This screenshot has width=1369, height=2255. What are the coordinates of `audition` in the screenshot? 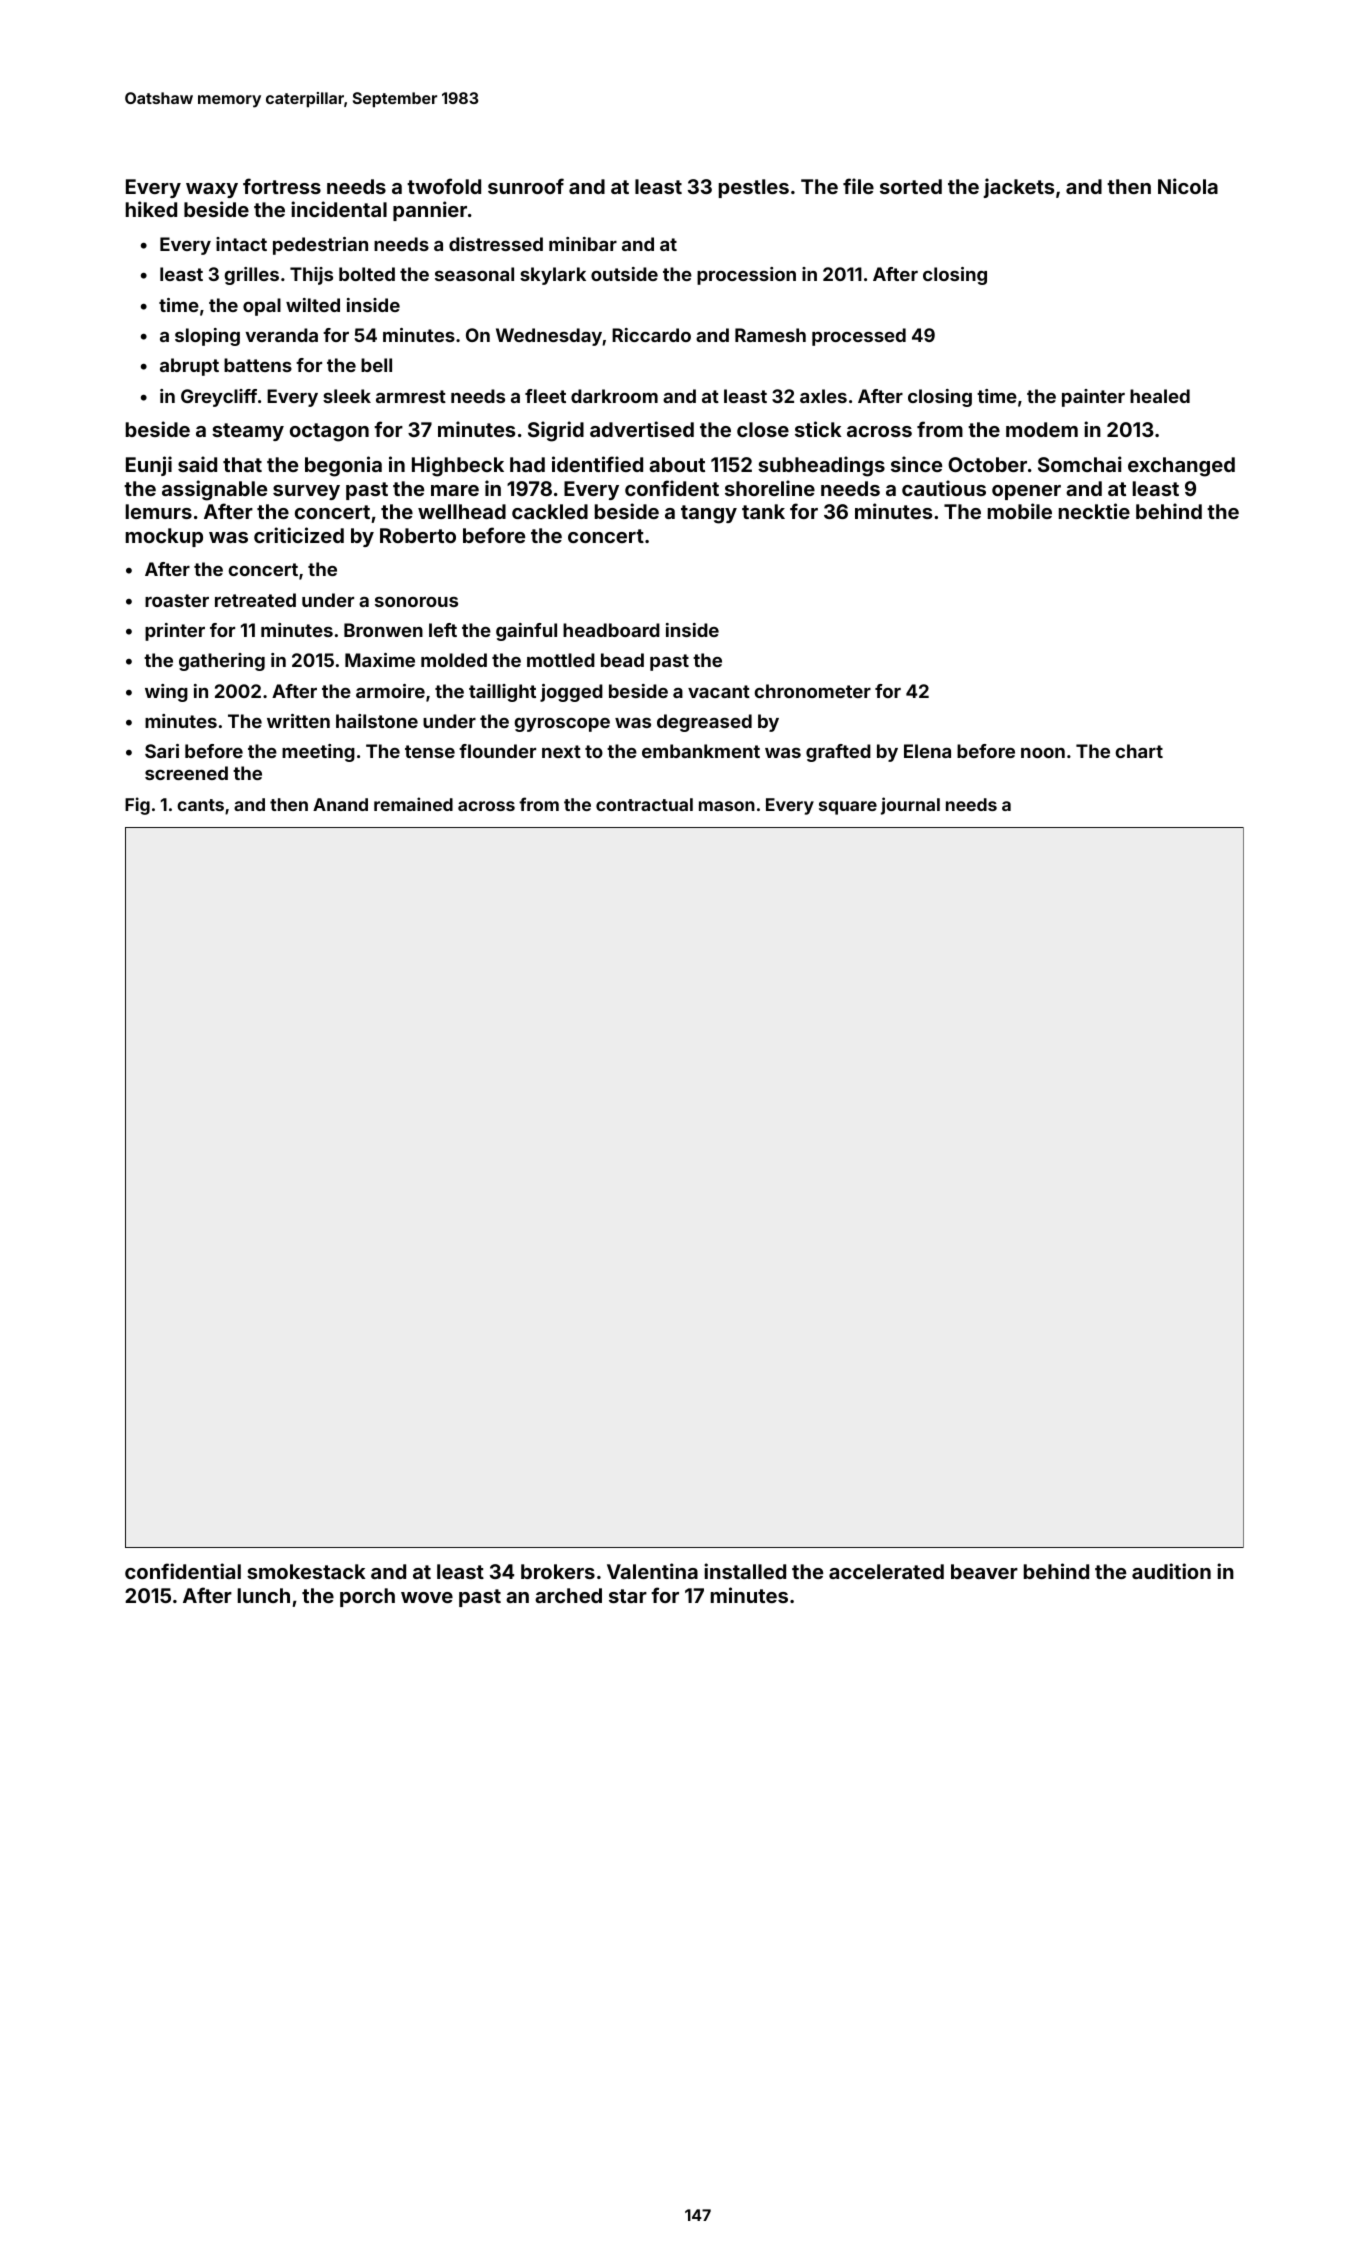 It's located at (1171, 1571).
